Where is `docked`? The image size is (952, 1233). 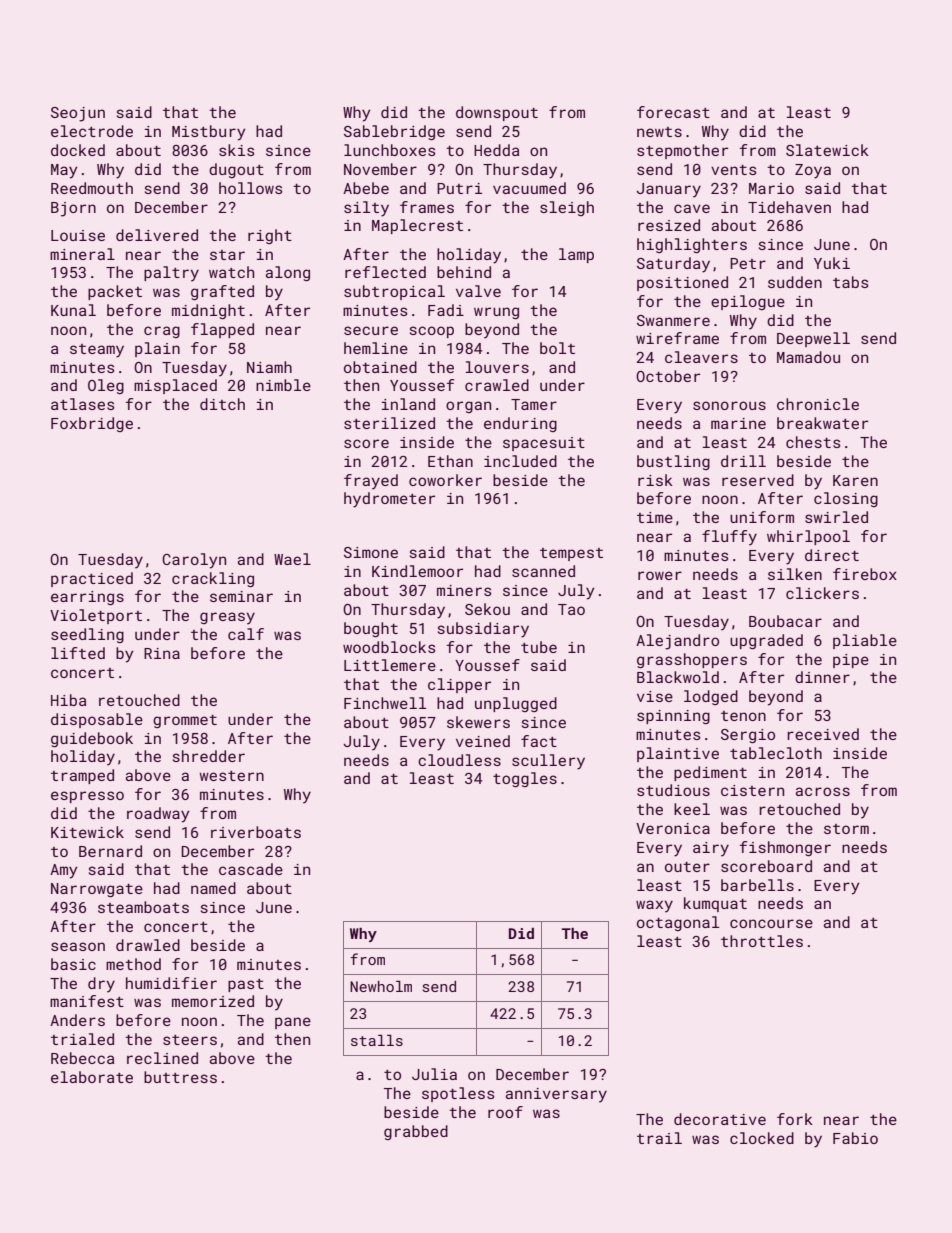 docked is located at coordinates (78, 150).
